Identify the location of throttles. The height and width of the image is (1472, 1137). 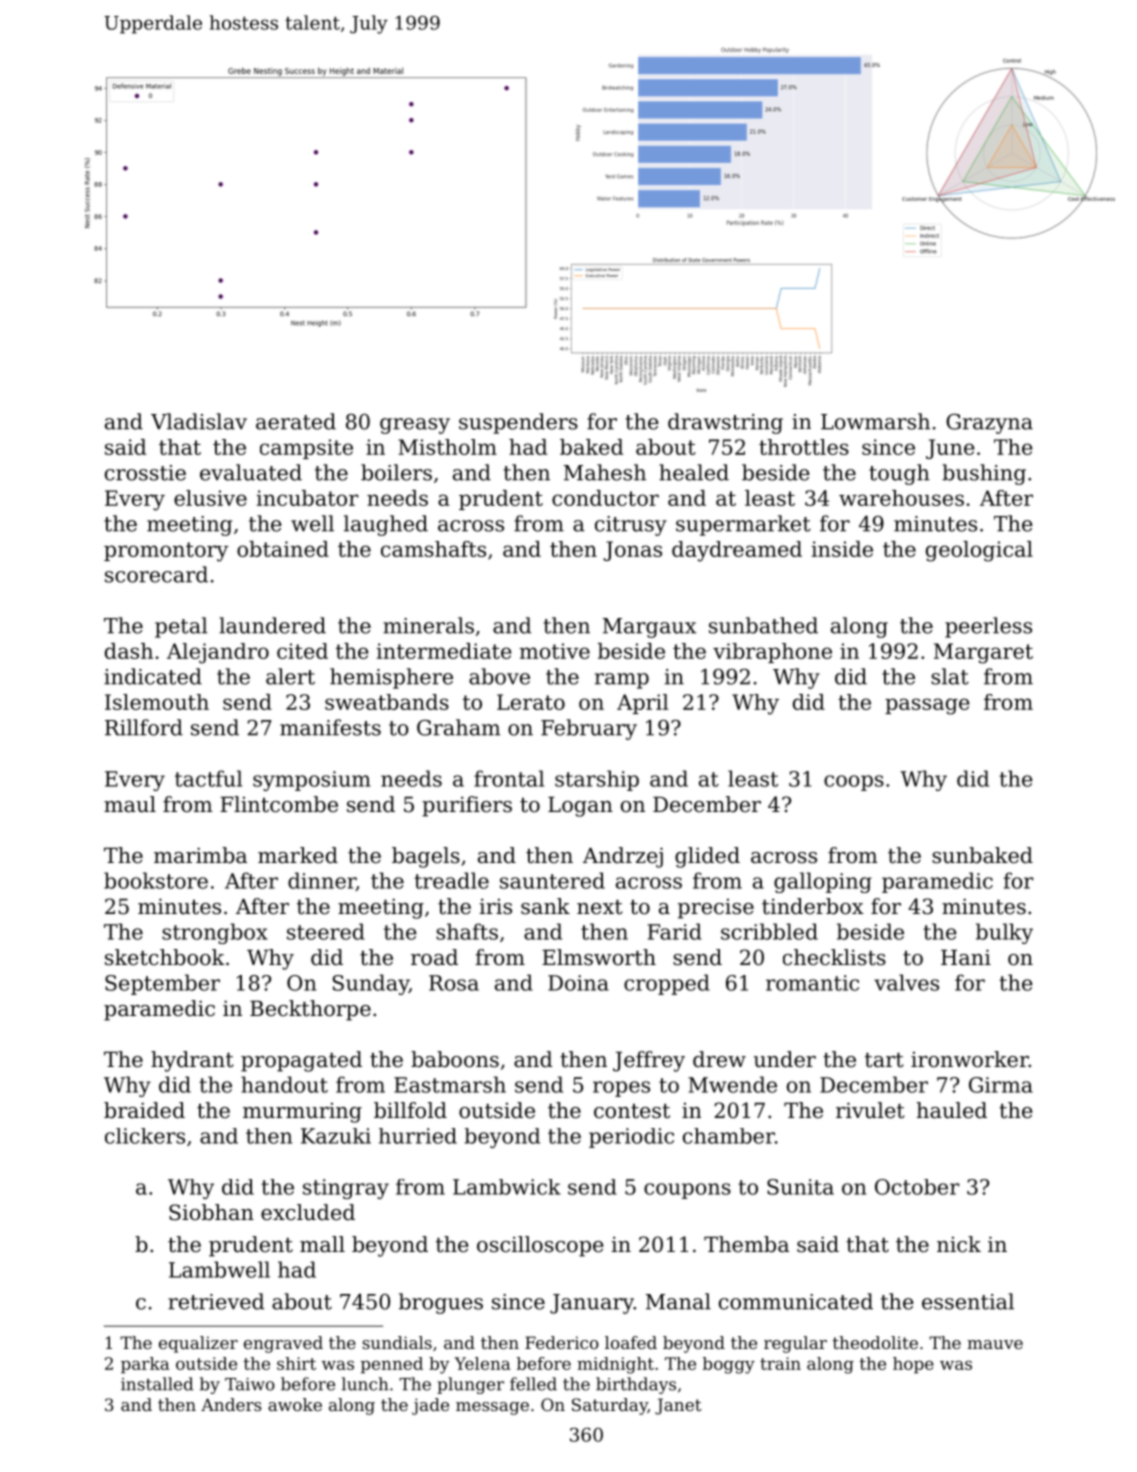
(804, 447).
